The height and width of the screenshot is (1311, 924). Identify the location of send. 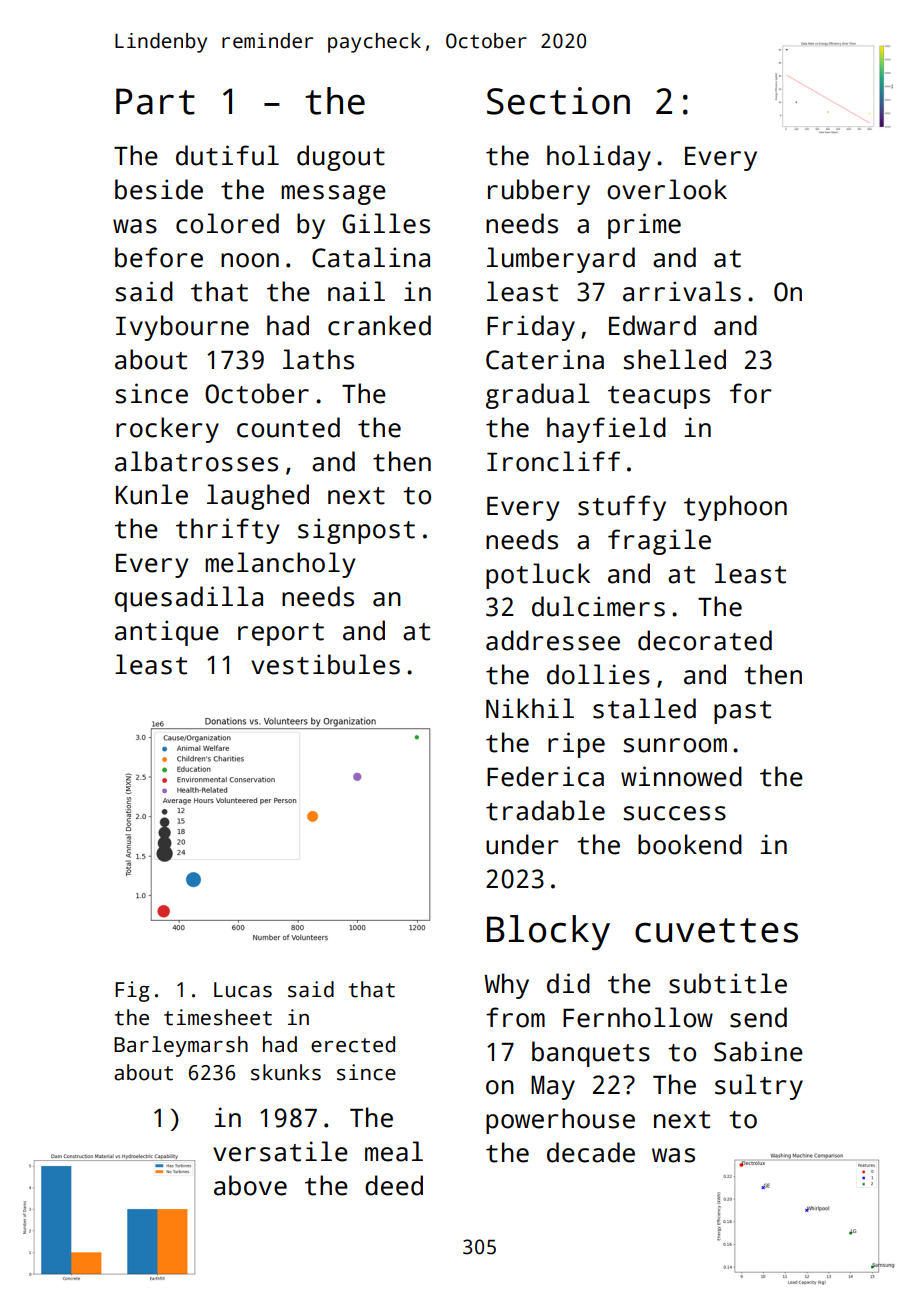
(758, 1017).
